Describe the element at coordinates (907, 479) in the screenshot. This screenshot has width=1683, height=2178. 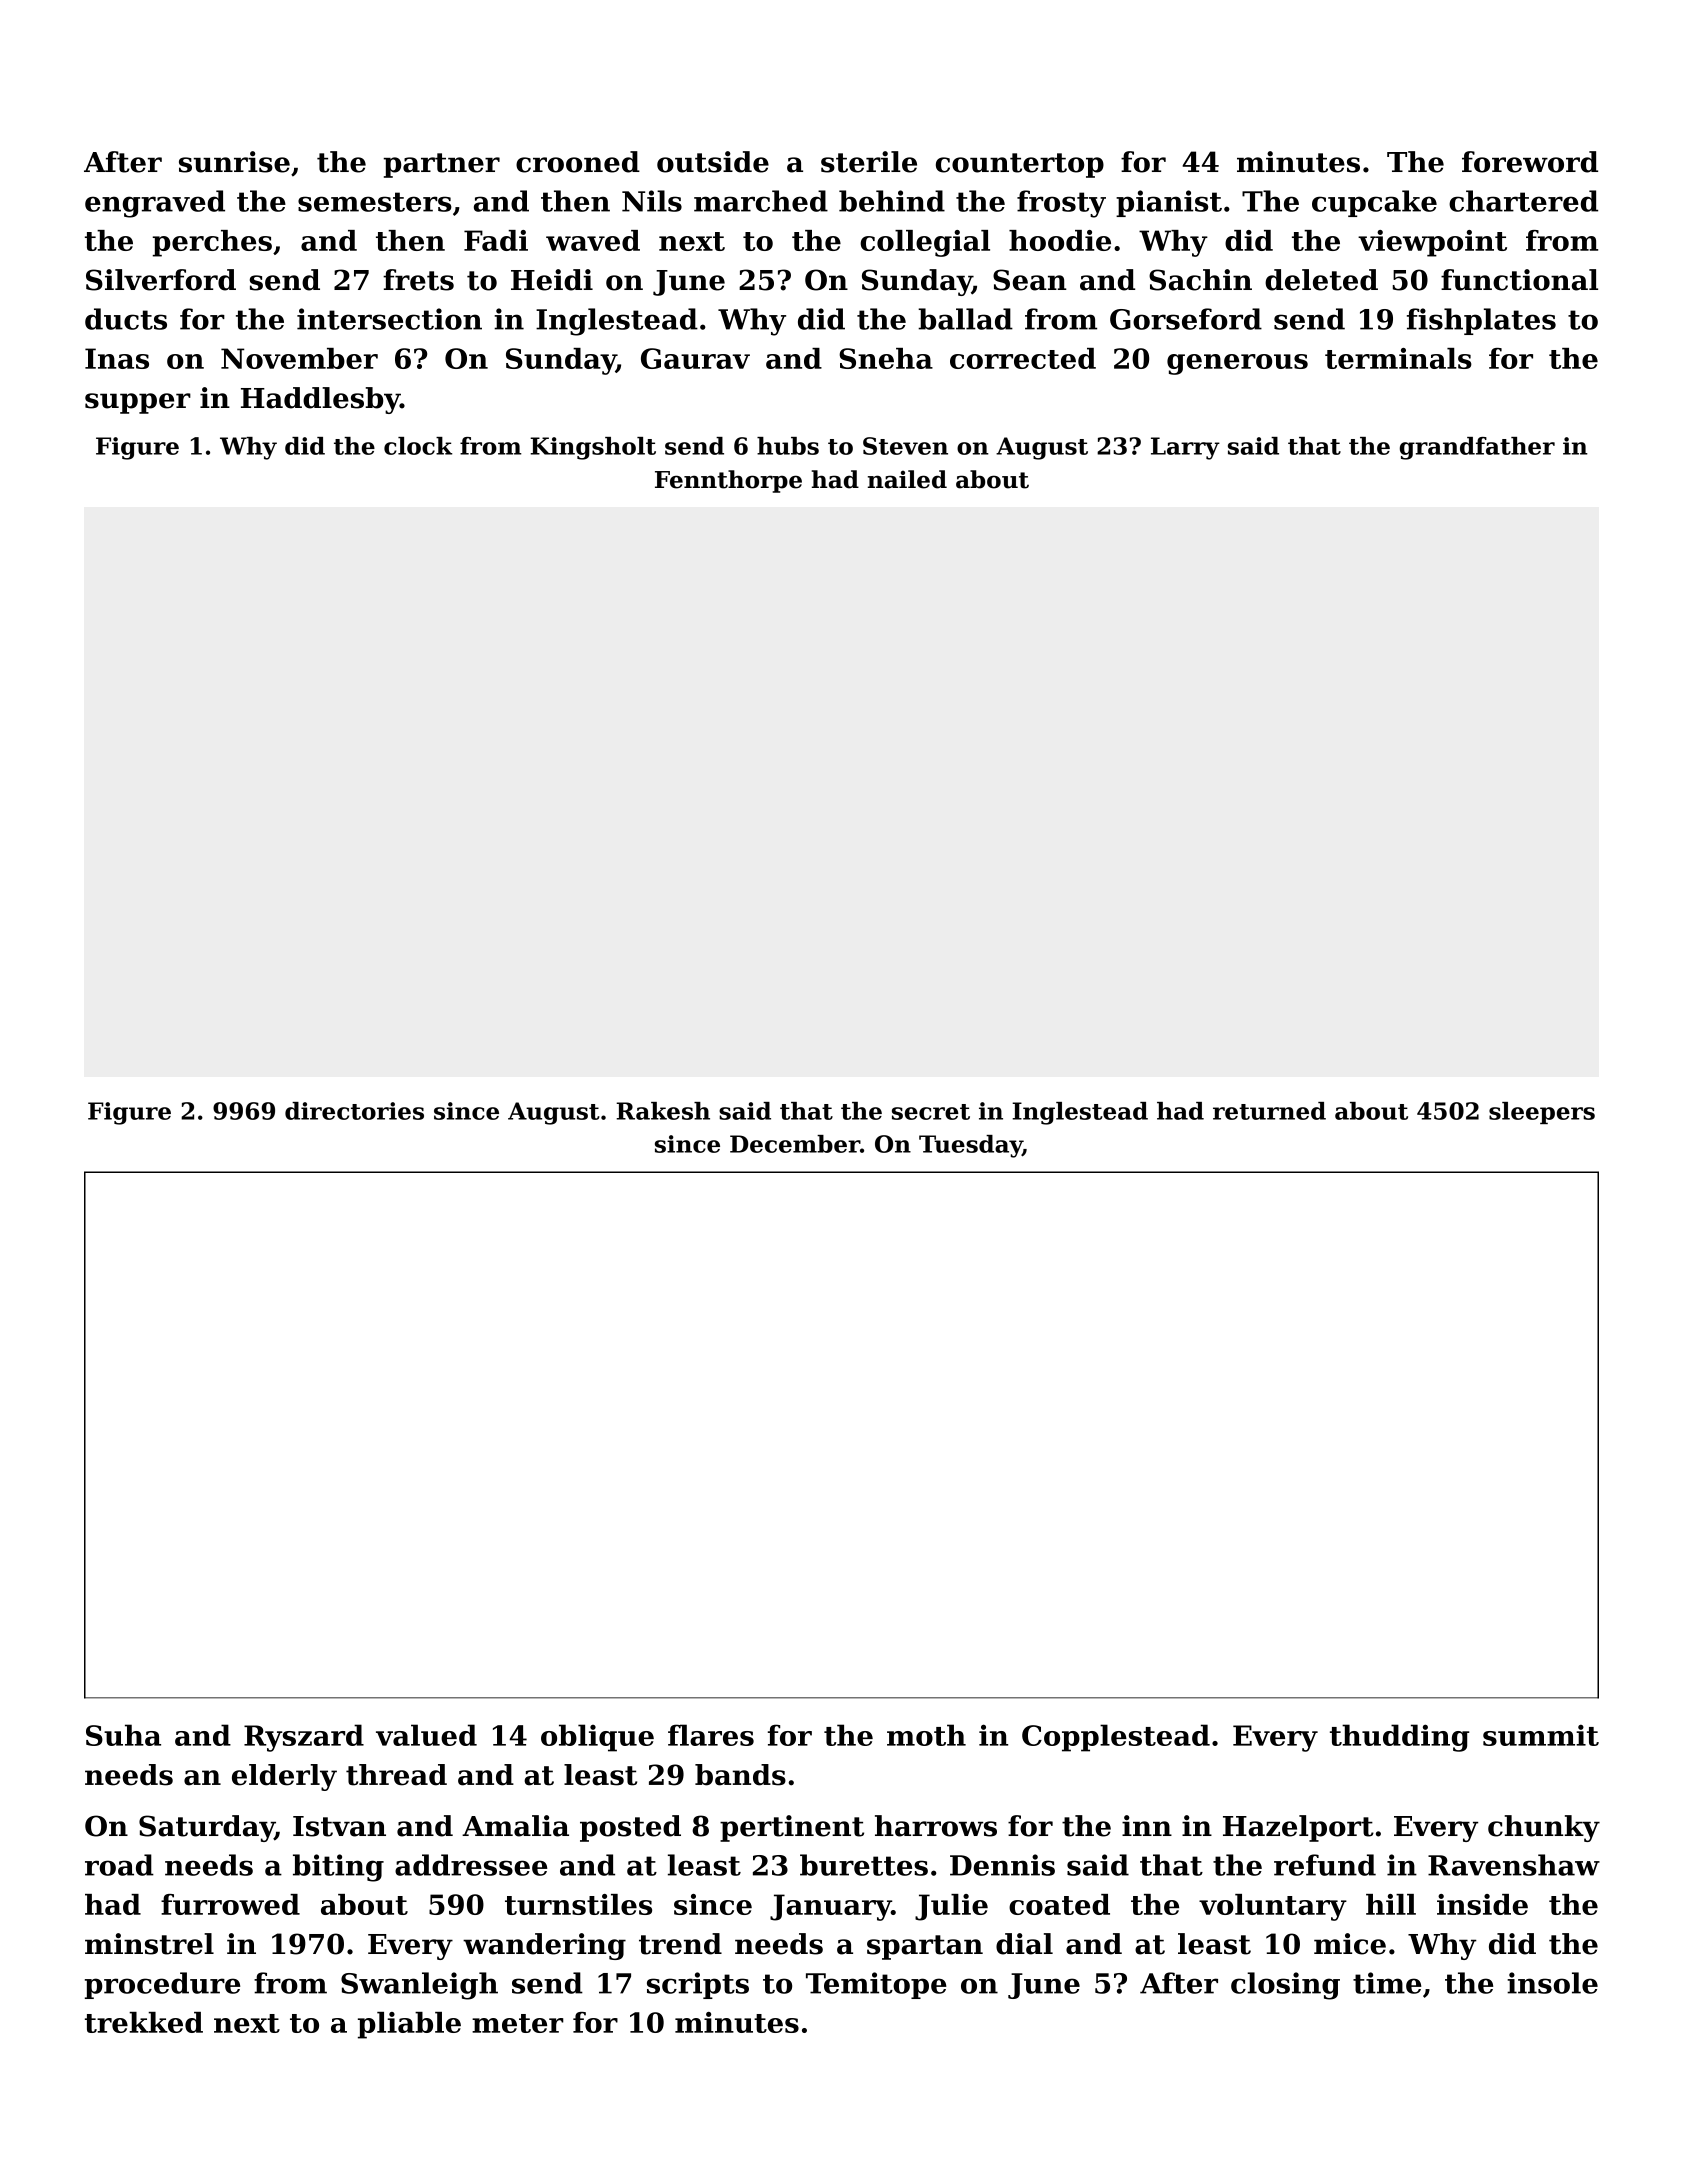
I see `nailed` at that location.
